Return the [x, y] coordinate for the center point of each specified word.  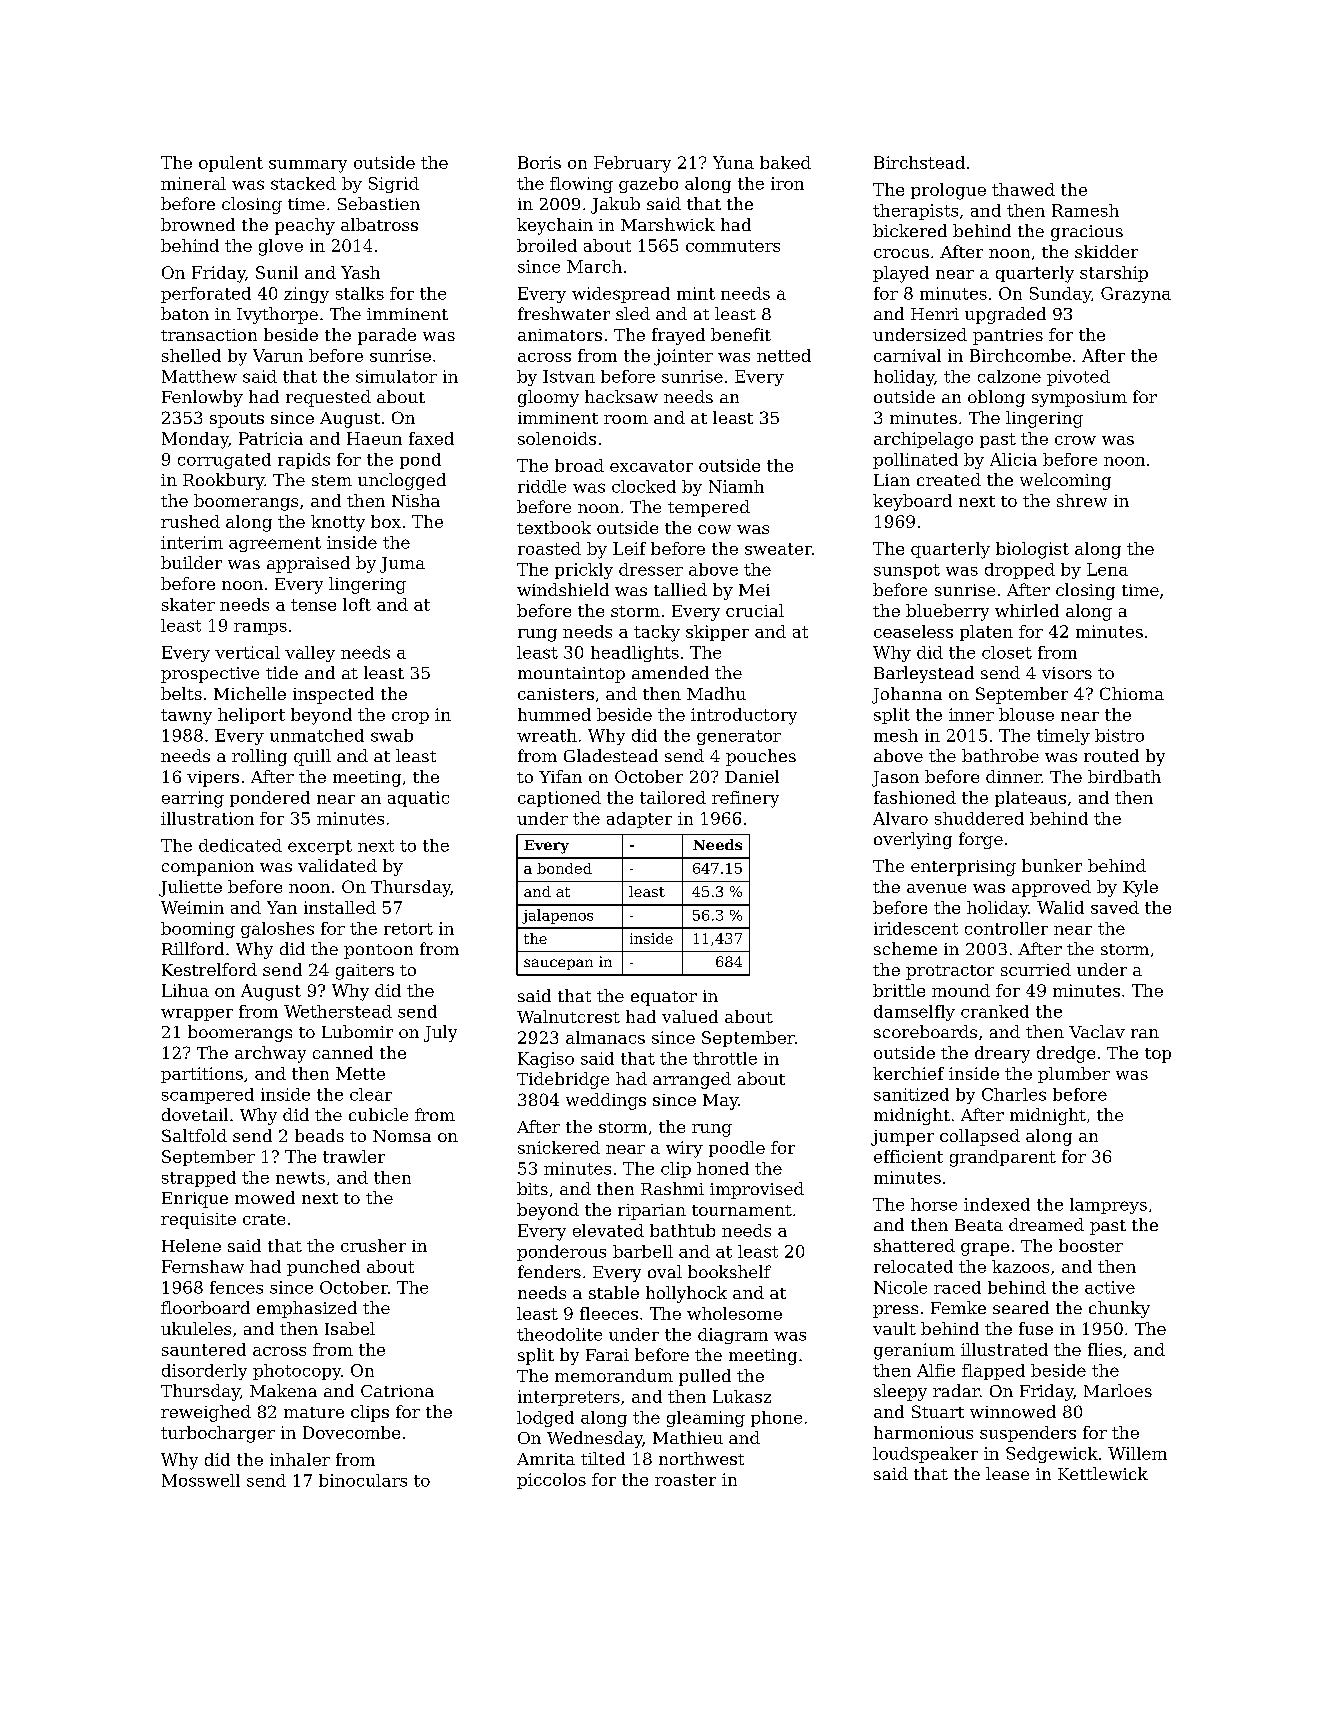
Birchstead [919, 162]
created [949, 479]
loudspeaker [925, 1455]
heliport [251, 716]
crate [264, 1219]
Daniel [752, 776]
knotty [338, 523]
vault [894, 1328]
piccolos [551, 1481]
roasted [549, 548]
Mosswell [201, 1480]
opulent [231, 164]
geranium [914, 1351]
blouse [1026, 714]
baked [785, 162]
